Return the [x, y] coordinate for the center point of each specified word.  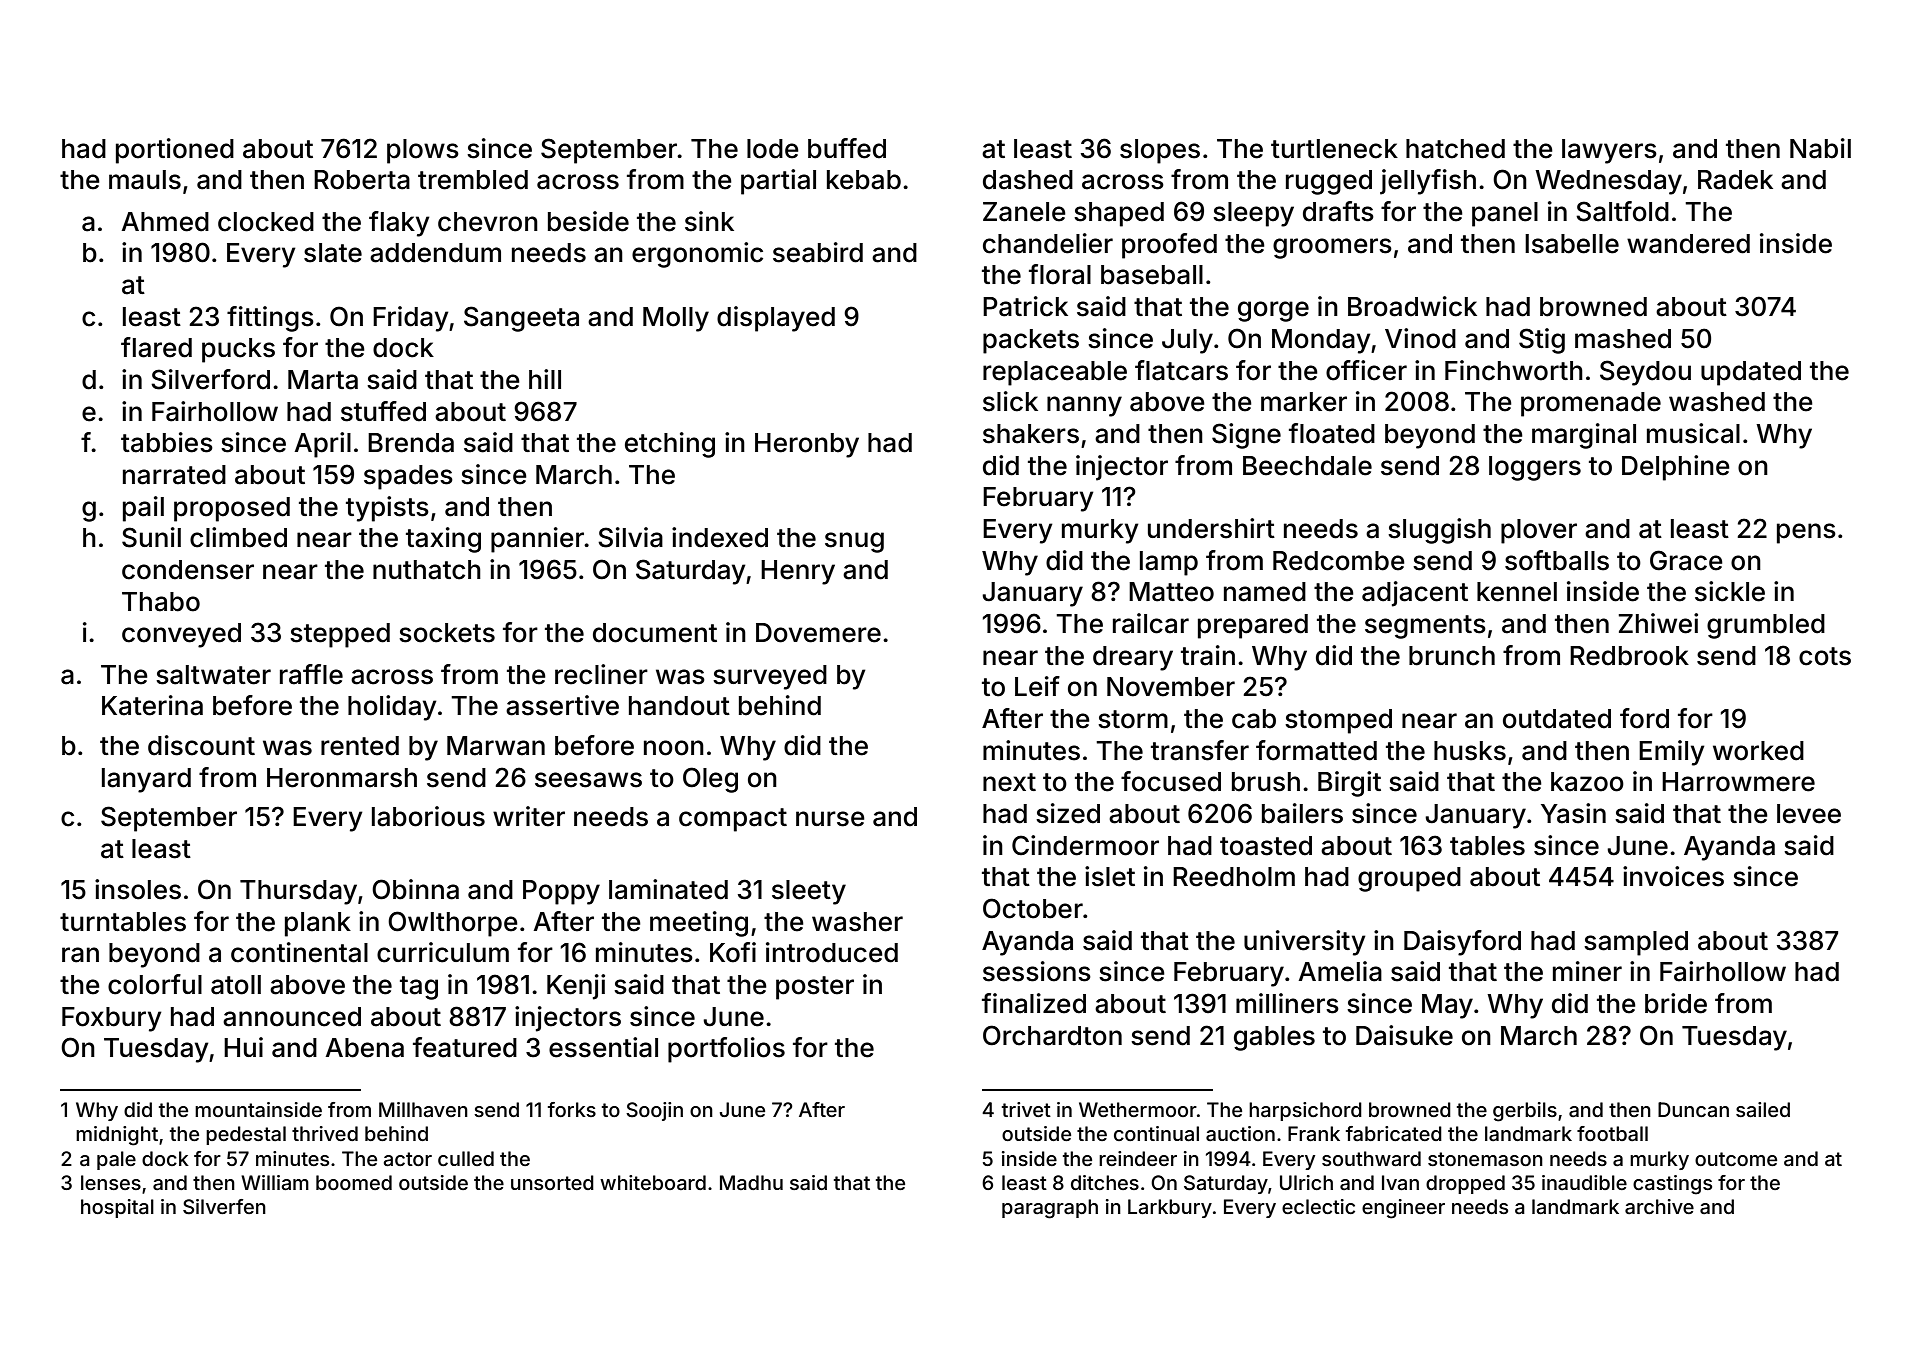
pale [116, 1160]
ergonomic [697, 255]
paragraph [1050, 1209]
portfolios [726, 1050]
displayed [776, 319]
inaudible [1584, 1182]
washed [1717, 402]
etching [670, 445]
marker [1304, 402]
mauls [145, 180]
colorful [155, 984]
